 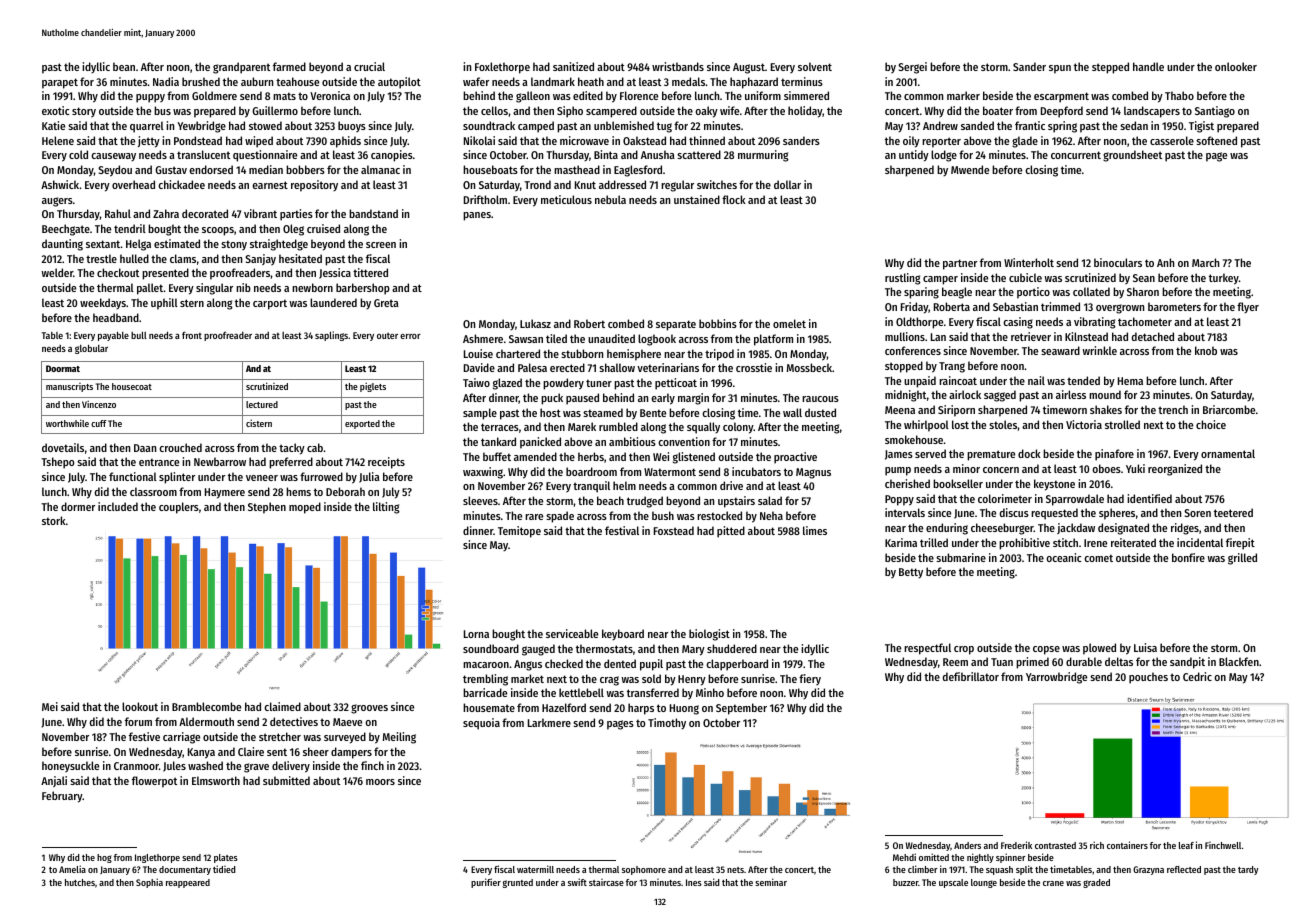 I want to click on Betty, so click(x=911, y=573).
